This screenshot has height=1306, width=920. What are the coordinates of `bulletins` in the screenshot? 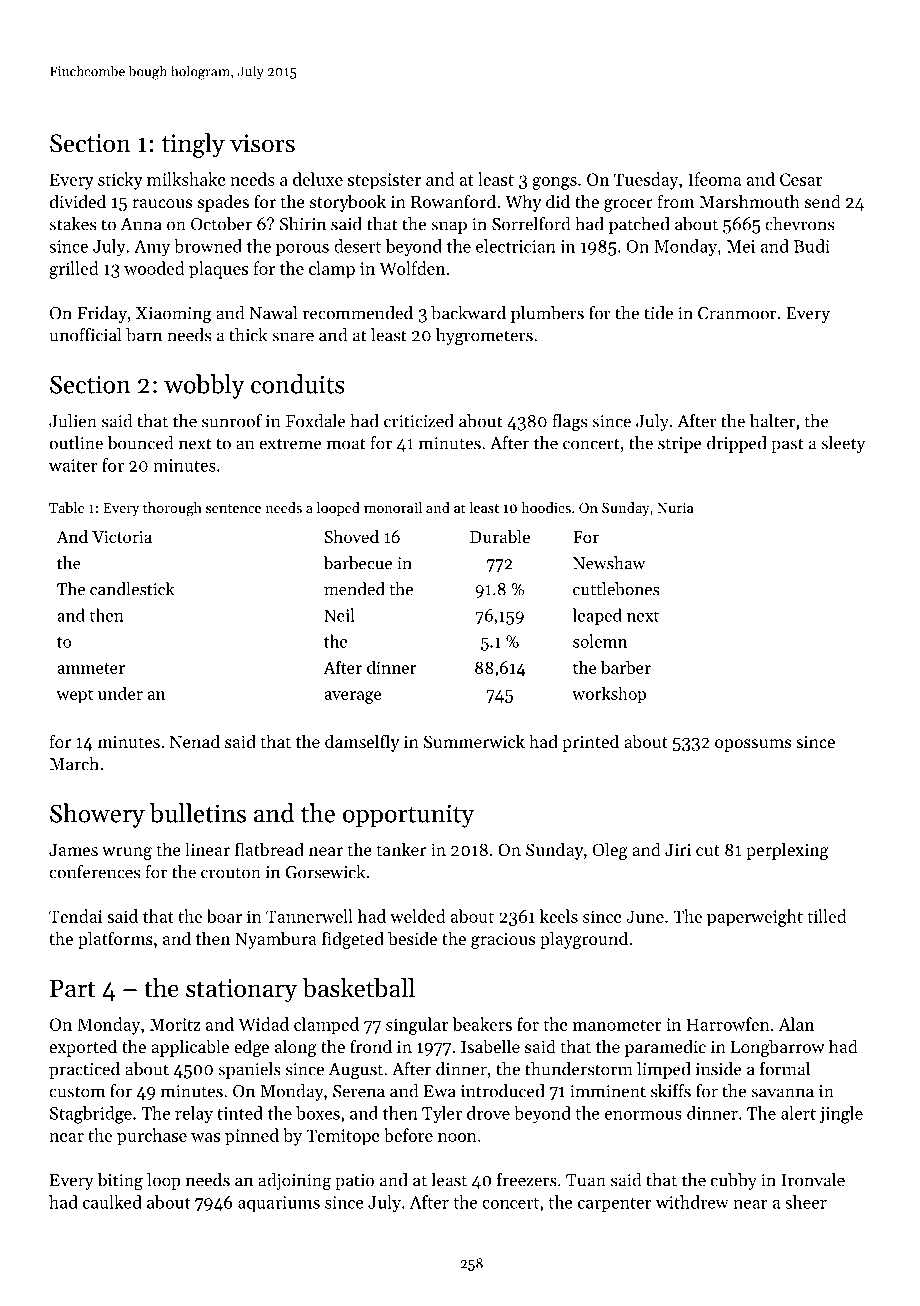 It's located at (198, 813).
